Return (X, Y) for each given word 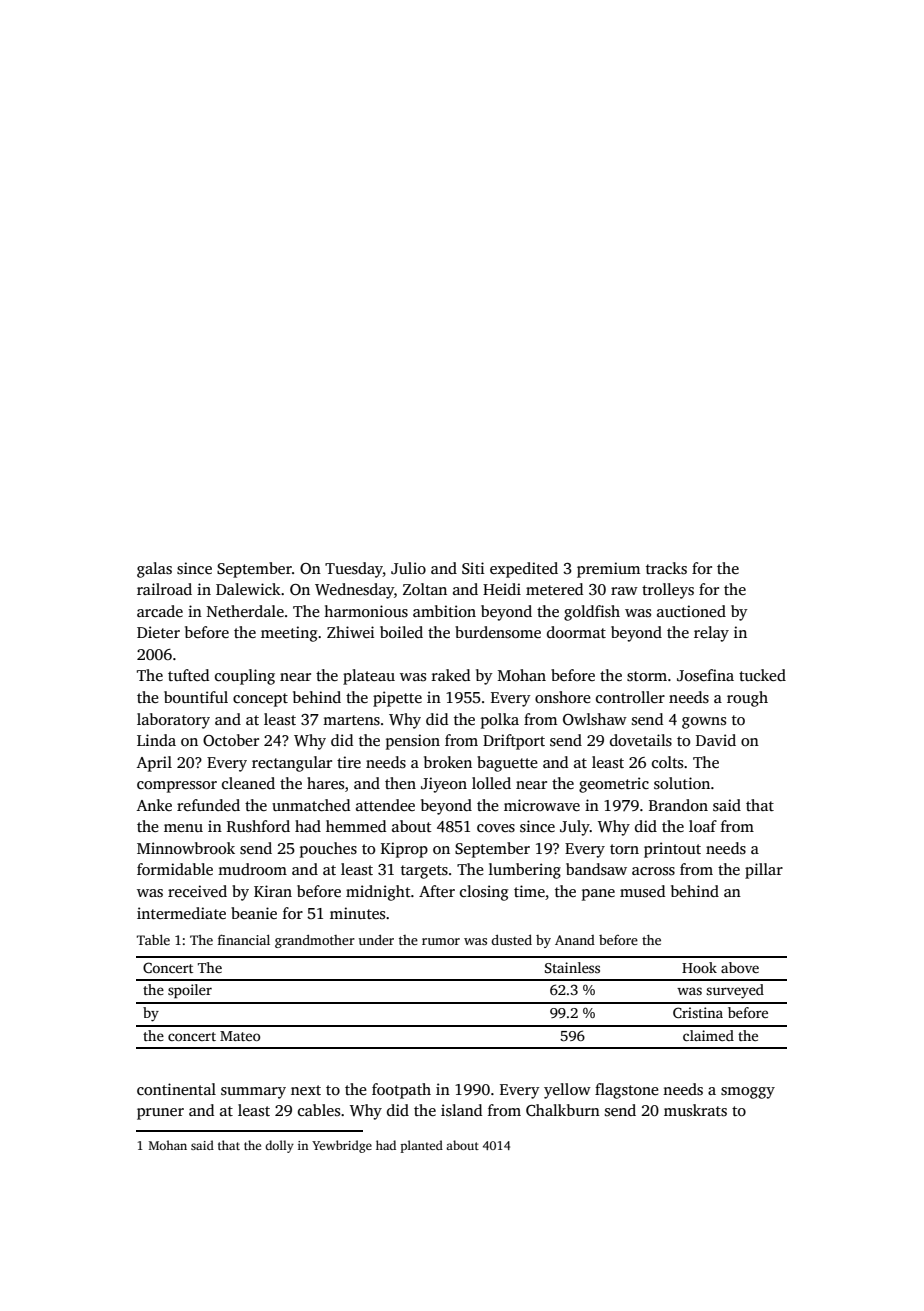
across (653, 871)
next (306, 1090)
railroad (164, 589)
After (437, 891)
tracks (666, 568)
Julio (408, 568)
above (740, 967)
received (197, 891)
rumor (441, 941)
